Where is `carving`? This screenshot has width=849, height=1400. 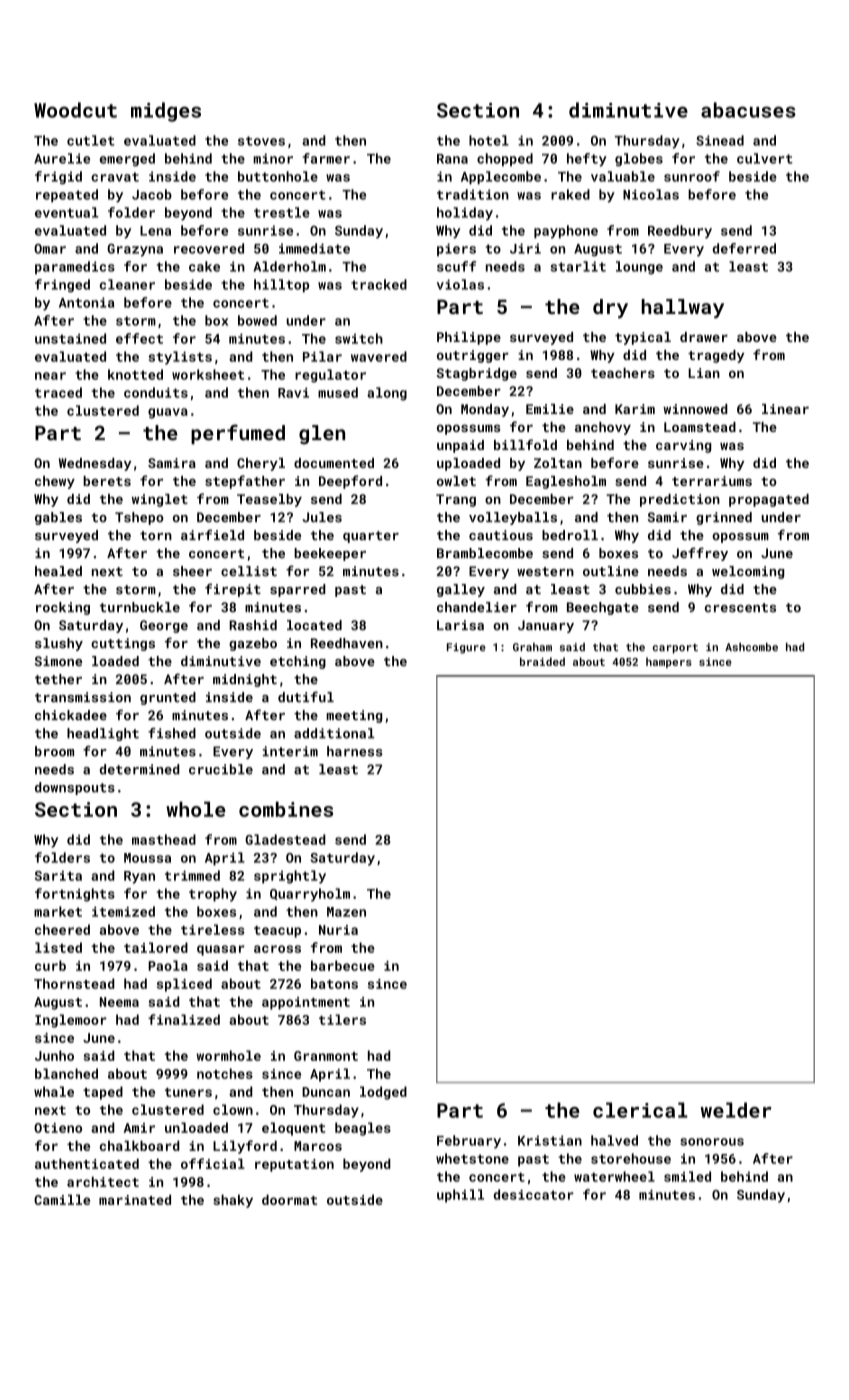 carving is located at coordinates (683, 446).
